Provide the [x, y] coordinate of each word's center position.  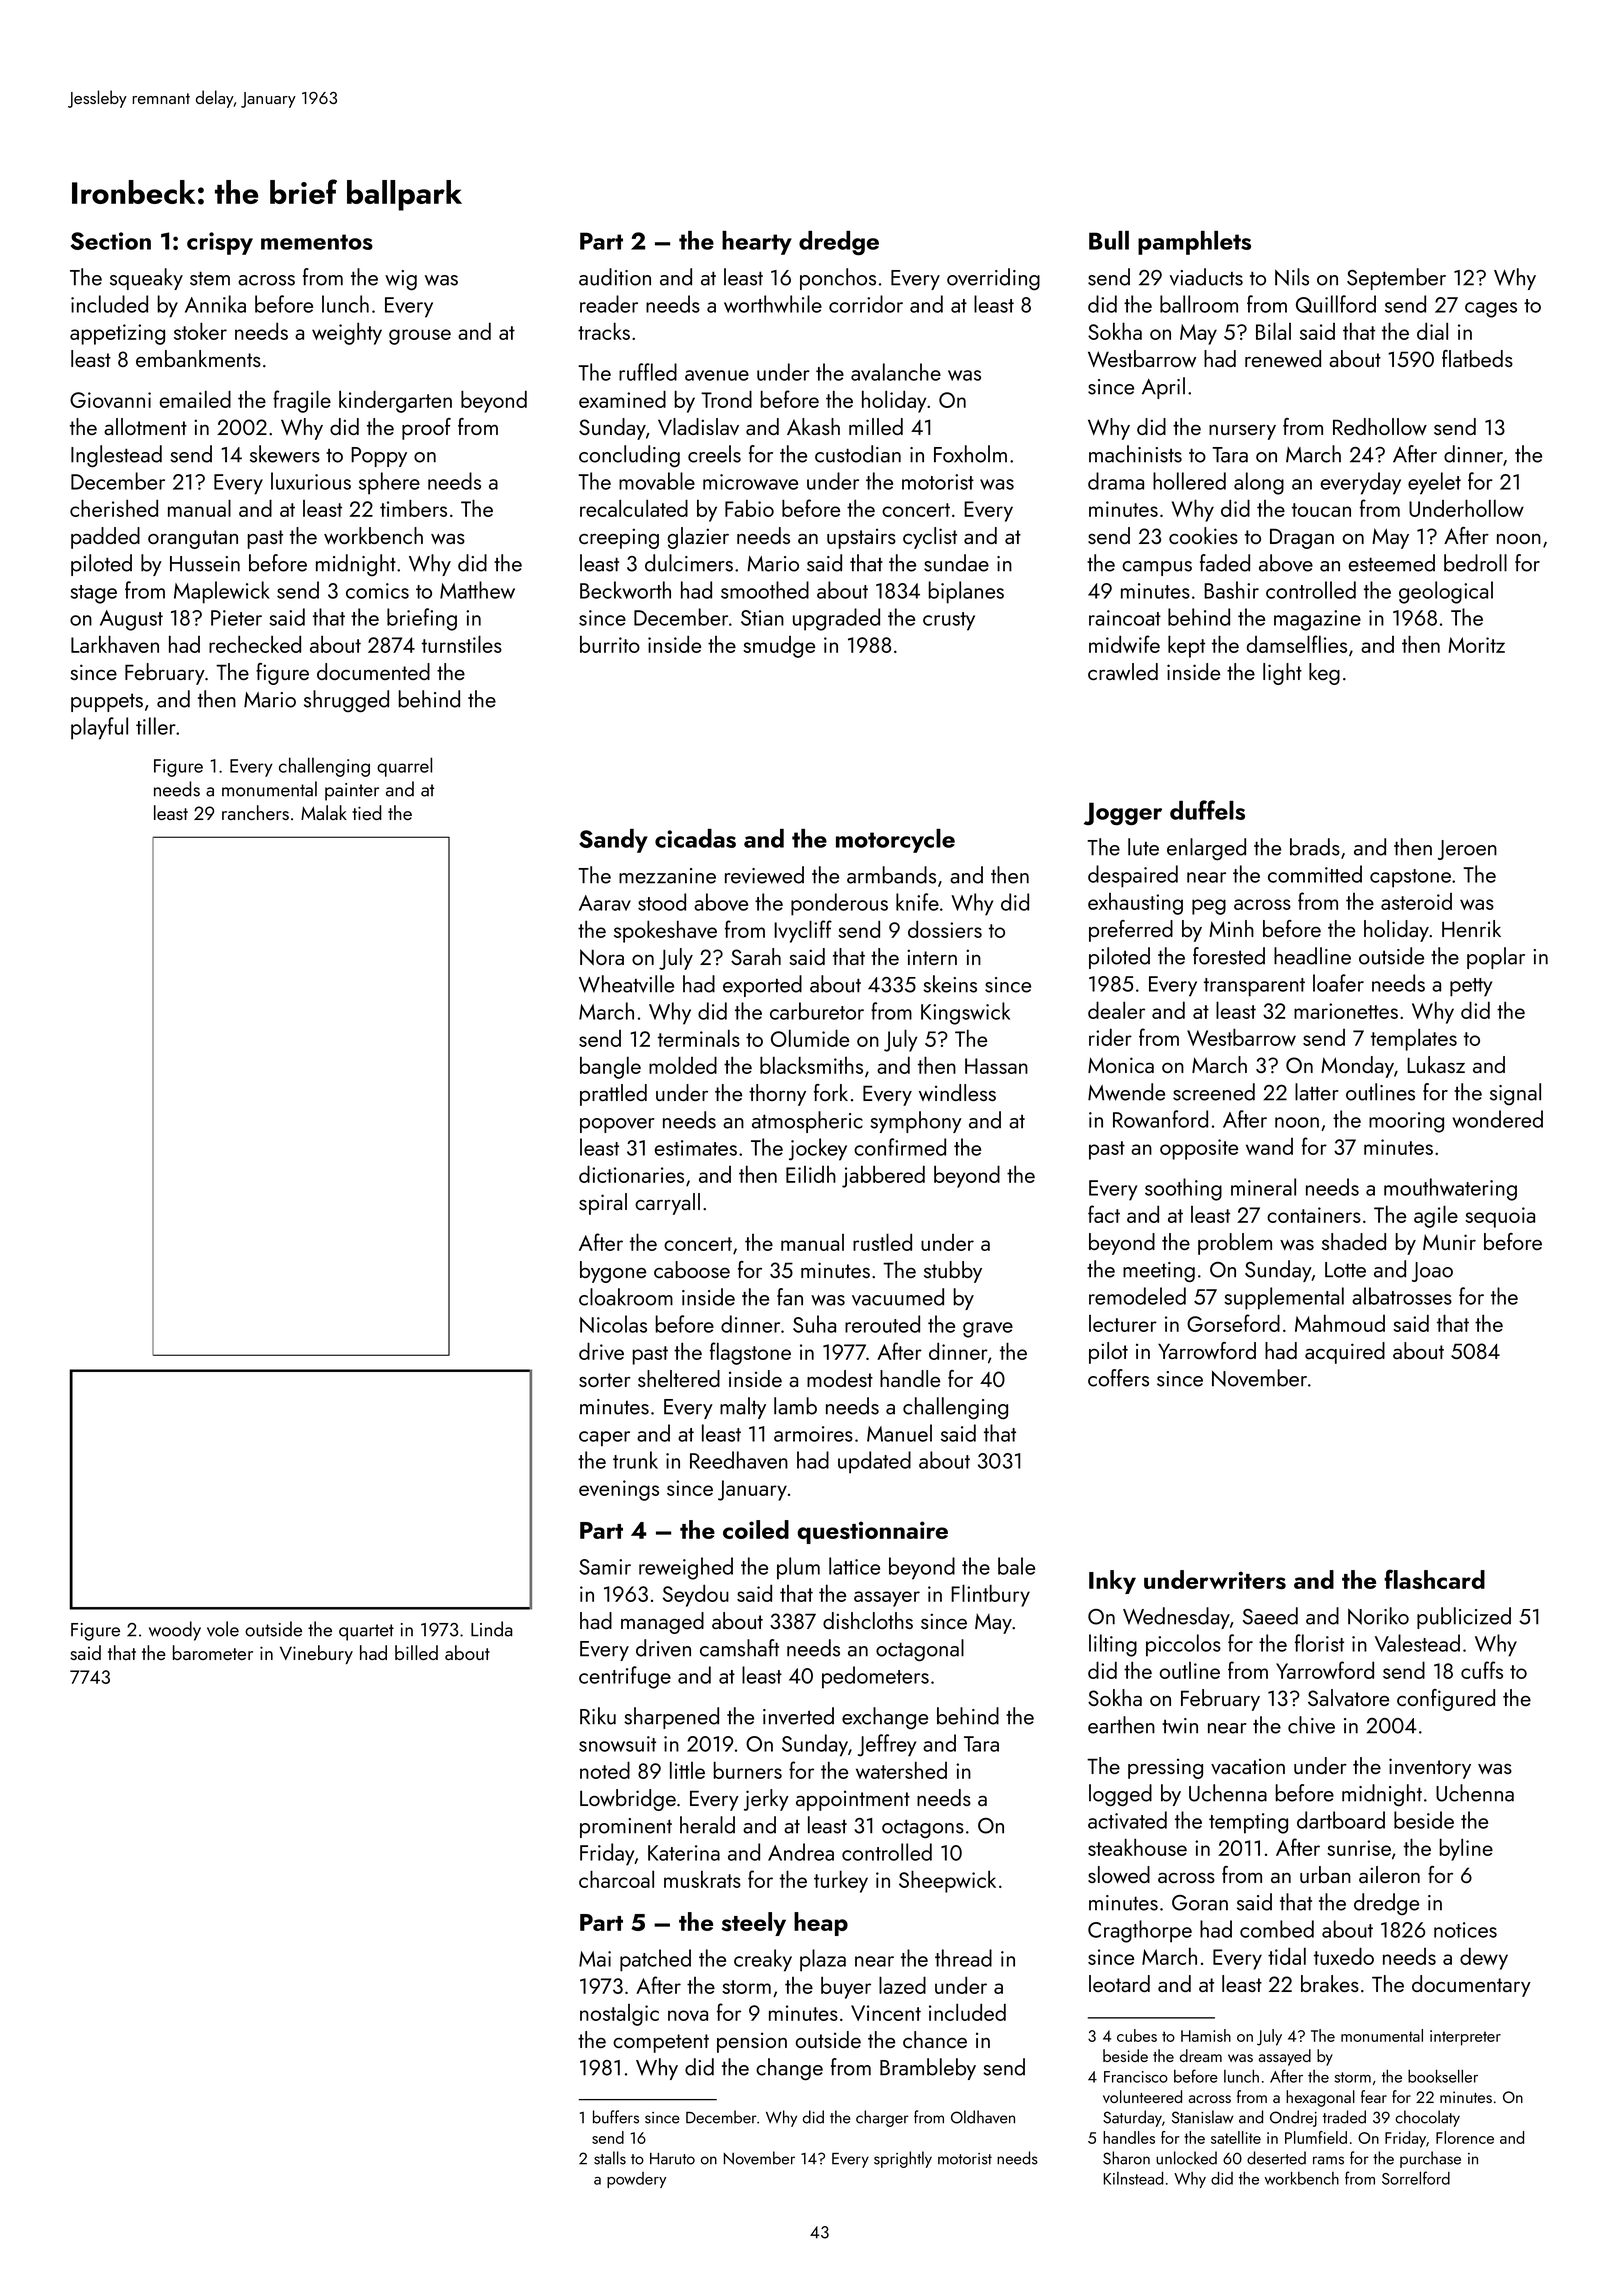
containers [1314, 1215]
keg [1324, 674]
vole [223, 1629]
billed [416, 1652]
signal [1515, 1094]
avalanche [896, 372]
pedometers [875, 1677]
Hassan [996, 1066]
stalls [610, 2158]
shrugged [346, 701]
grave [988, 1330]
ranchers [255, 812]
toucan [1321, 510]
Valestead [1417, 1643]
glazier [698, 538]
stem [210, 278]
